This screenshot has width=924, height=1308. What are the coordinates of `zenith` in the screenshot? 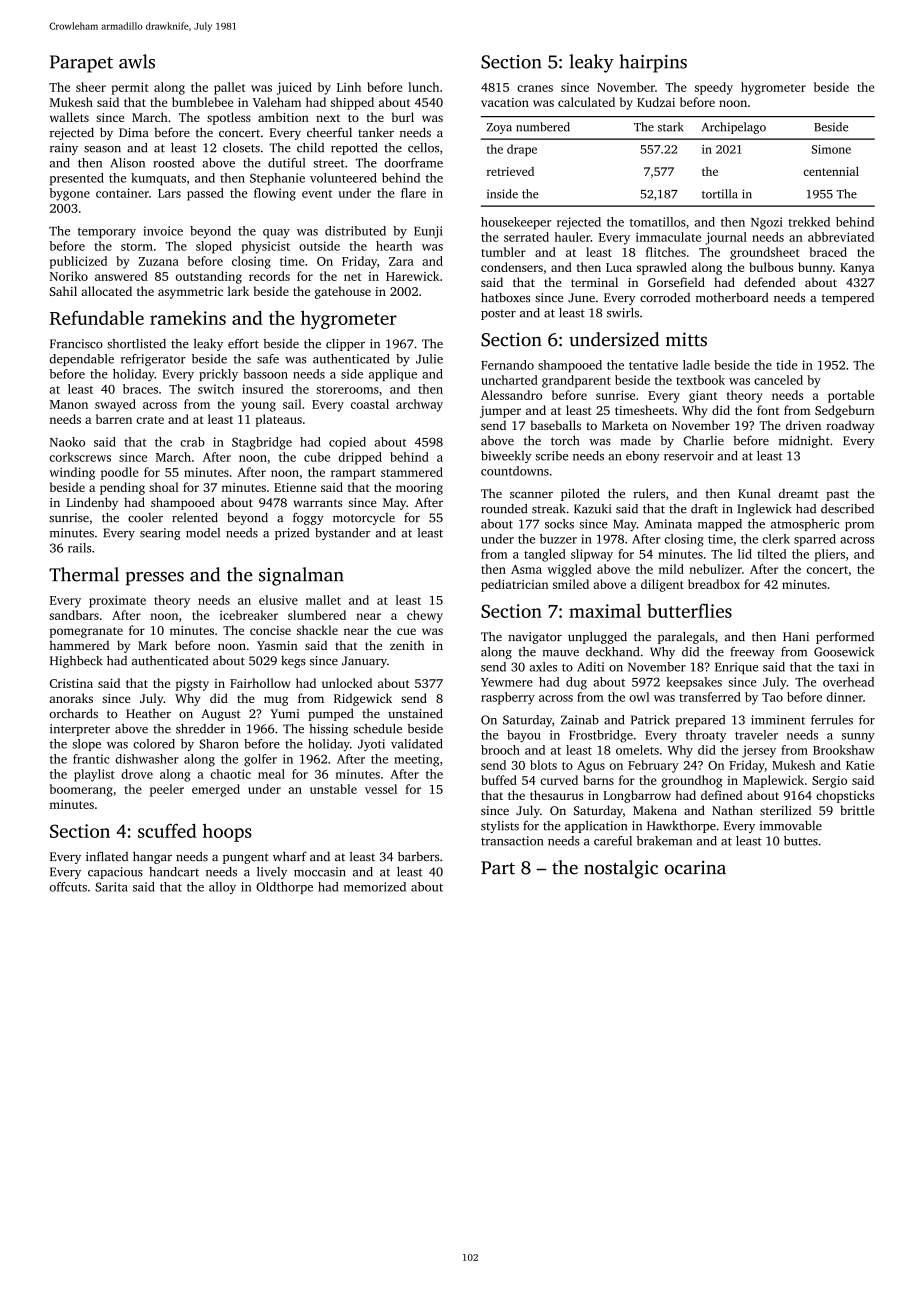 It's located at (407, 645).
